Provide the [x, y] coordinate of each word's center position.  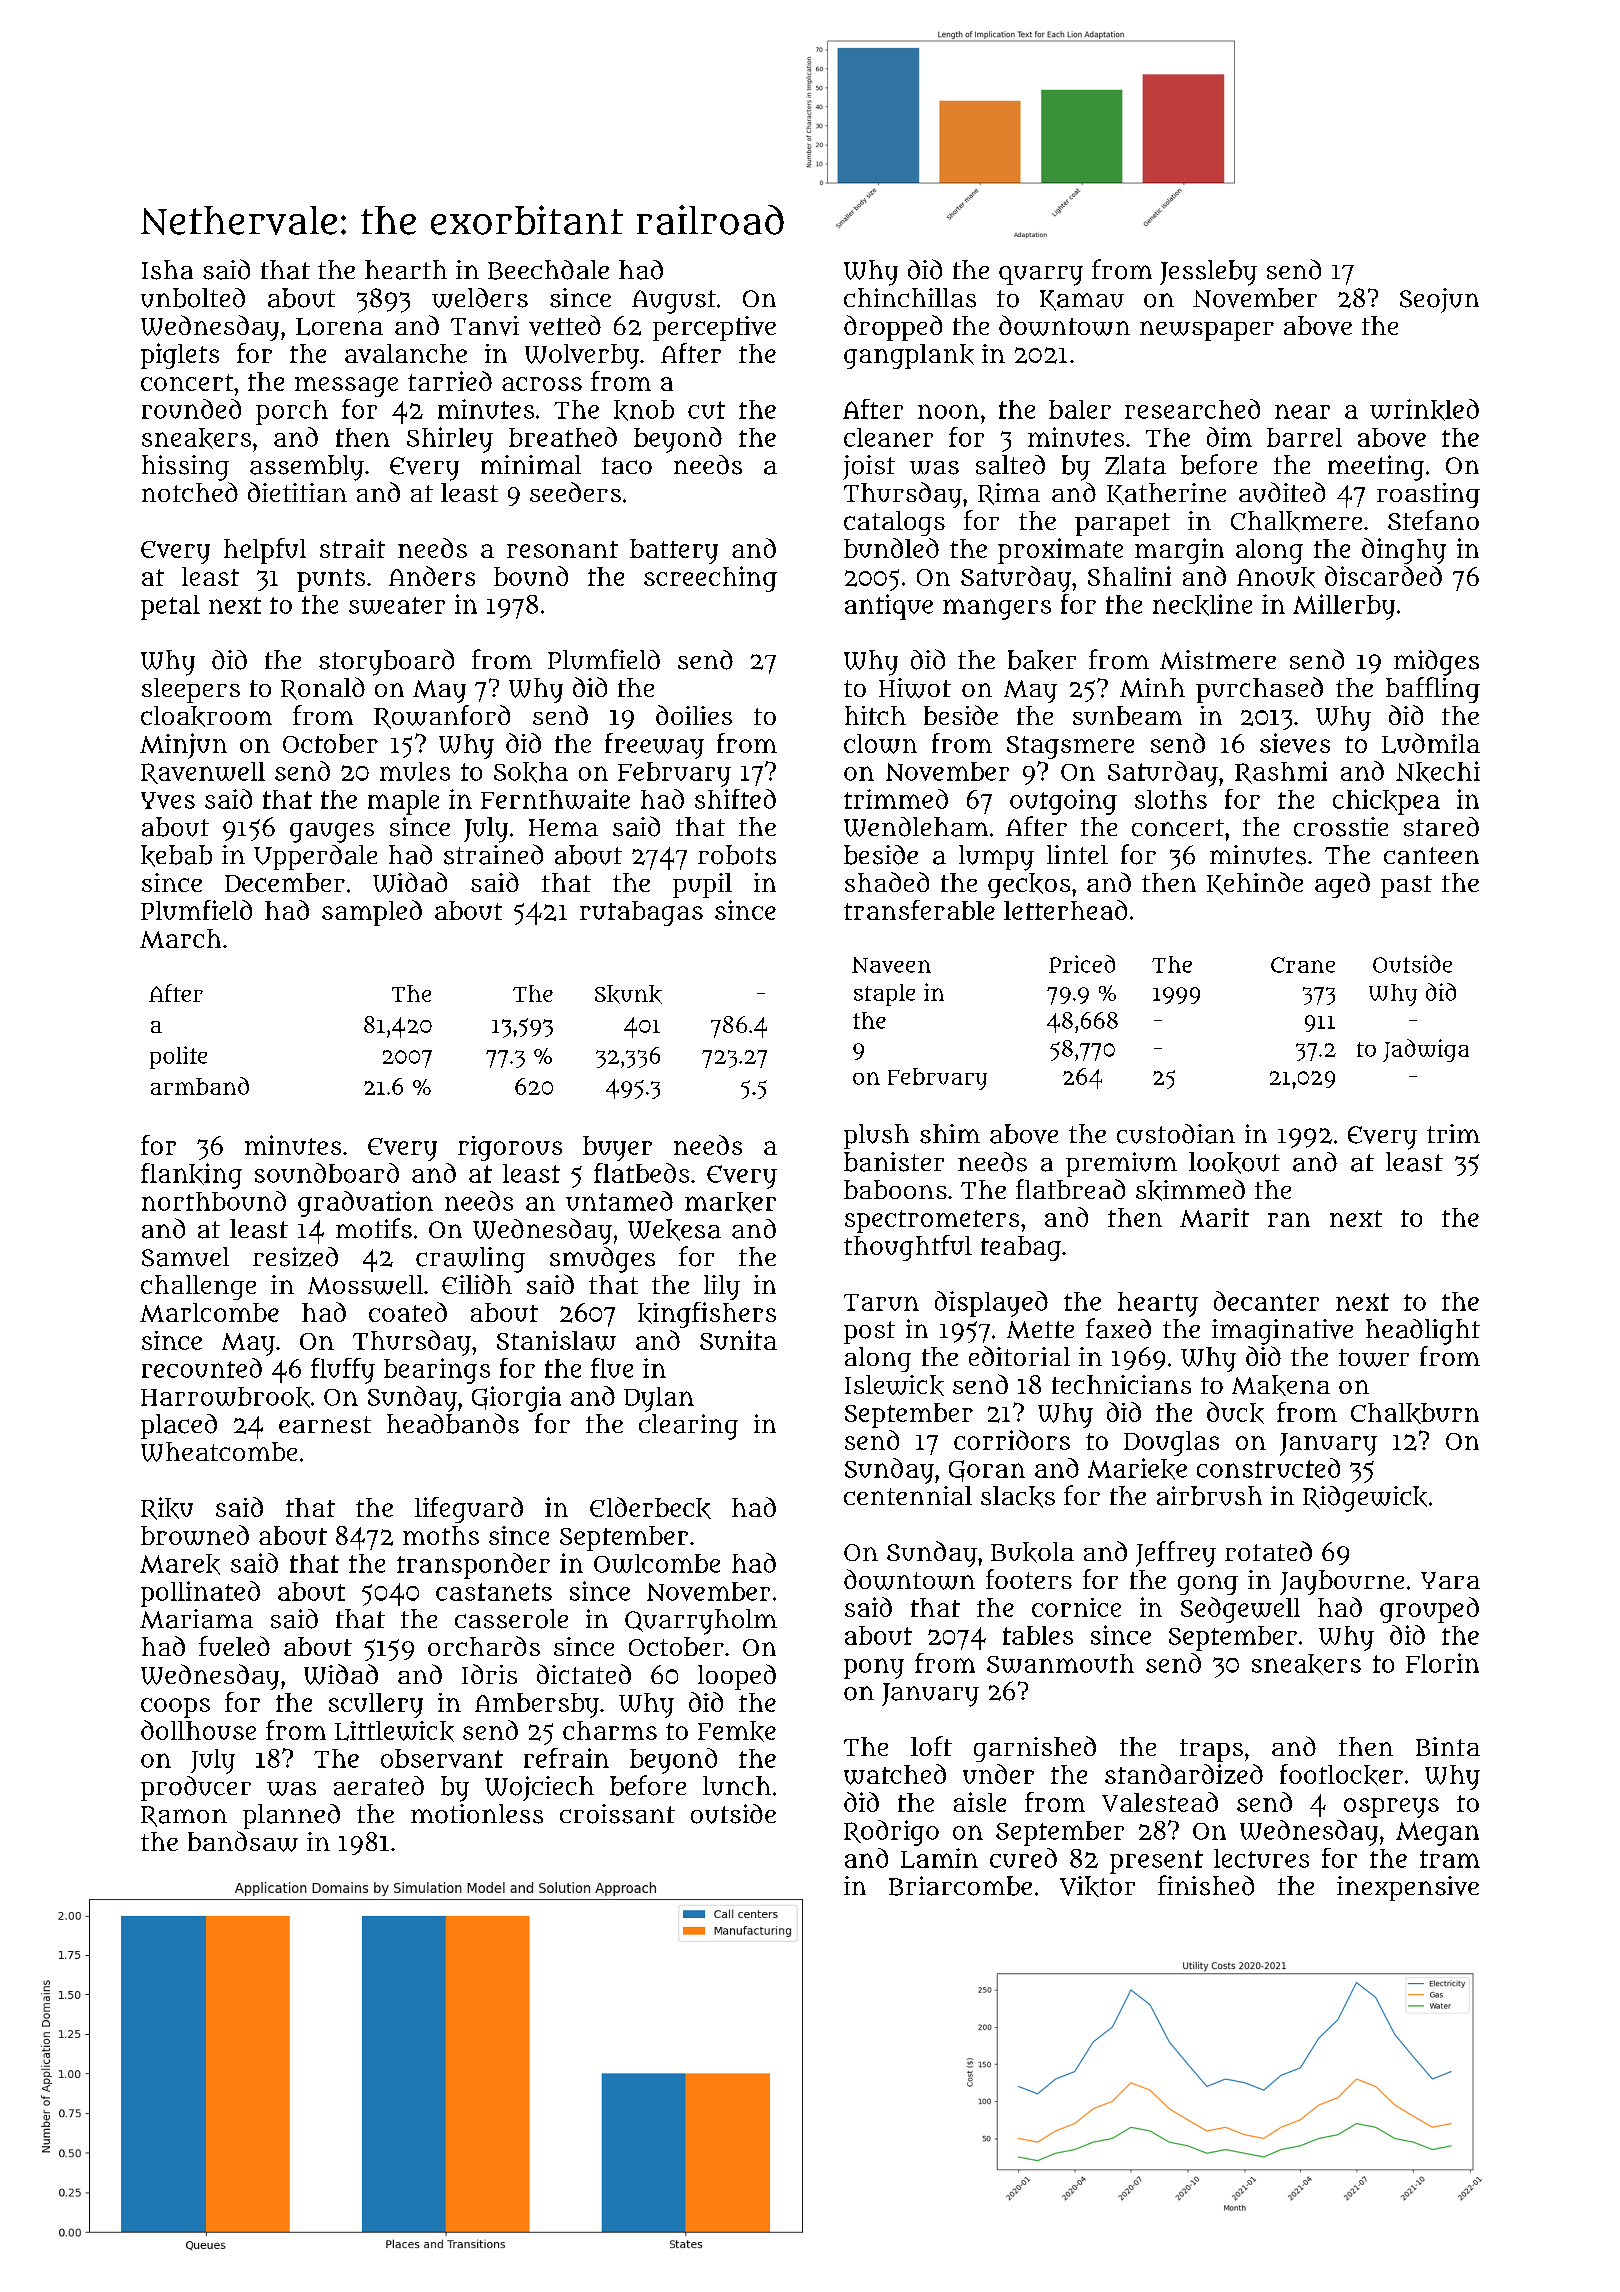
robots [737, 855]
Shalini [1129, 576]
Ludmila [1431, 743]
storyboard [386, 662]
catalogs [894, 523]
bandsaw [243, 1841]
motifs [374, 1228]
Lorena [339, 327]
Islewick [894, 1385]
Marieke [1137, 1469]
